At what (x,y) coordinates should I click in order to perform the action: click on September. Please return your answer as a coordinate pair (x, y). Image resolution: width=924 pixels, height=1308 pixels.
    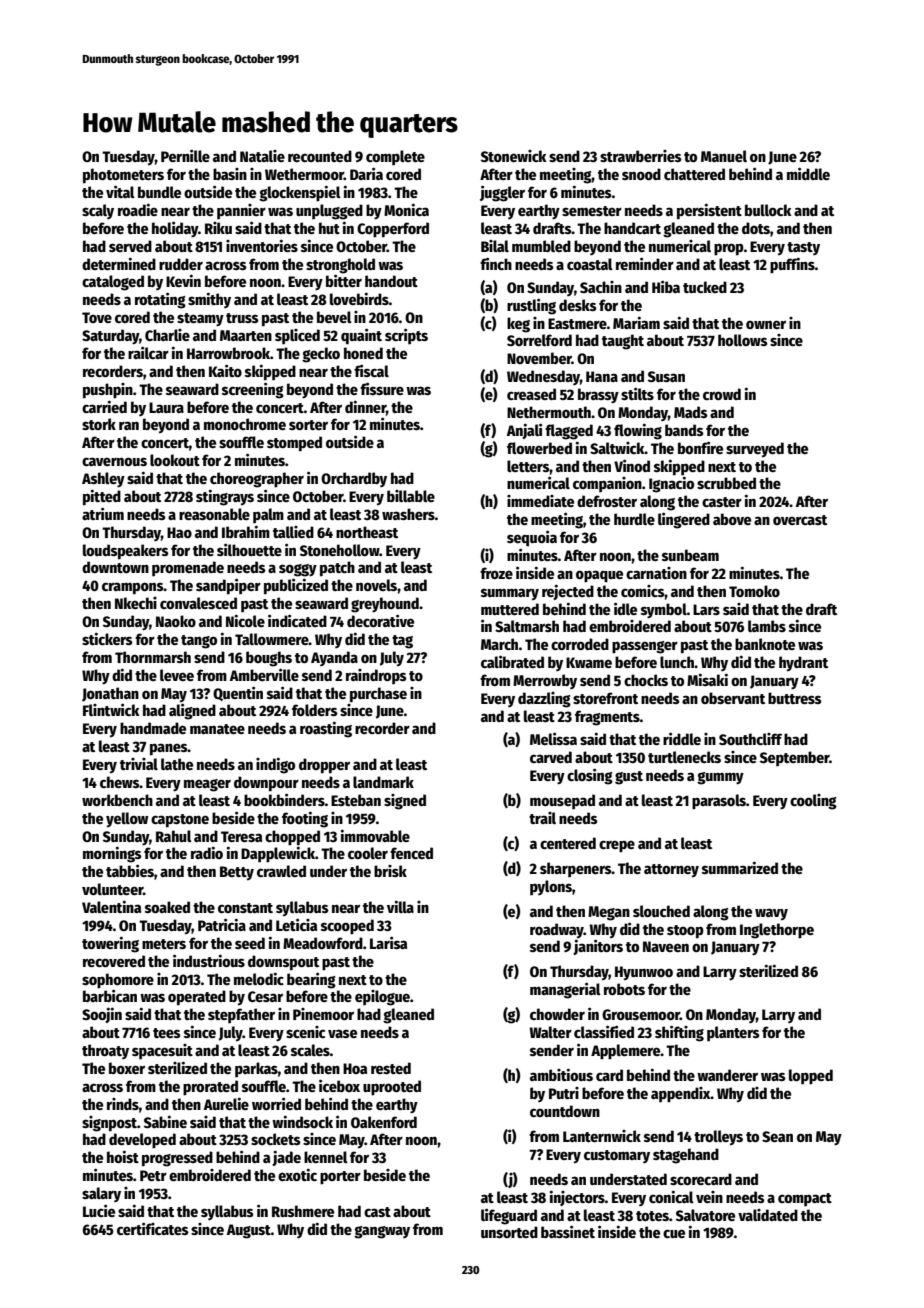
    Looking at the image, I should click on (795, 758).
